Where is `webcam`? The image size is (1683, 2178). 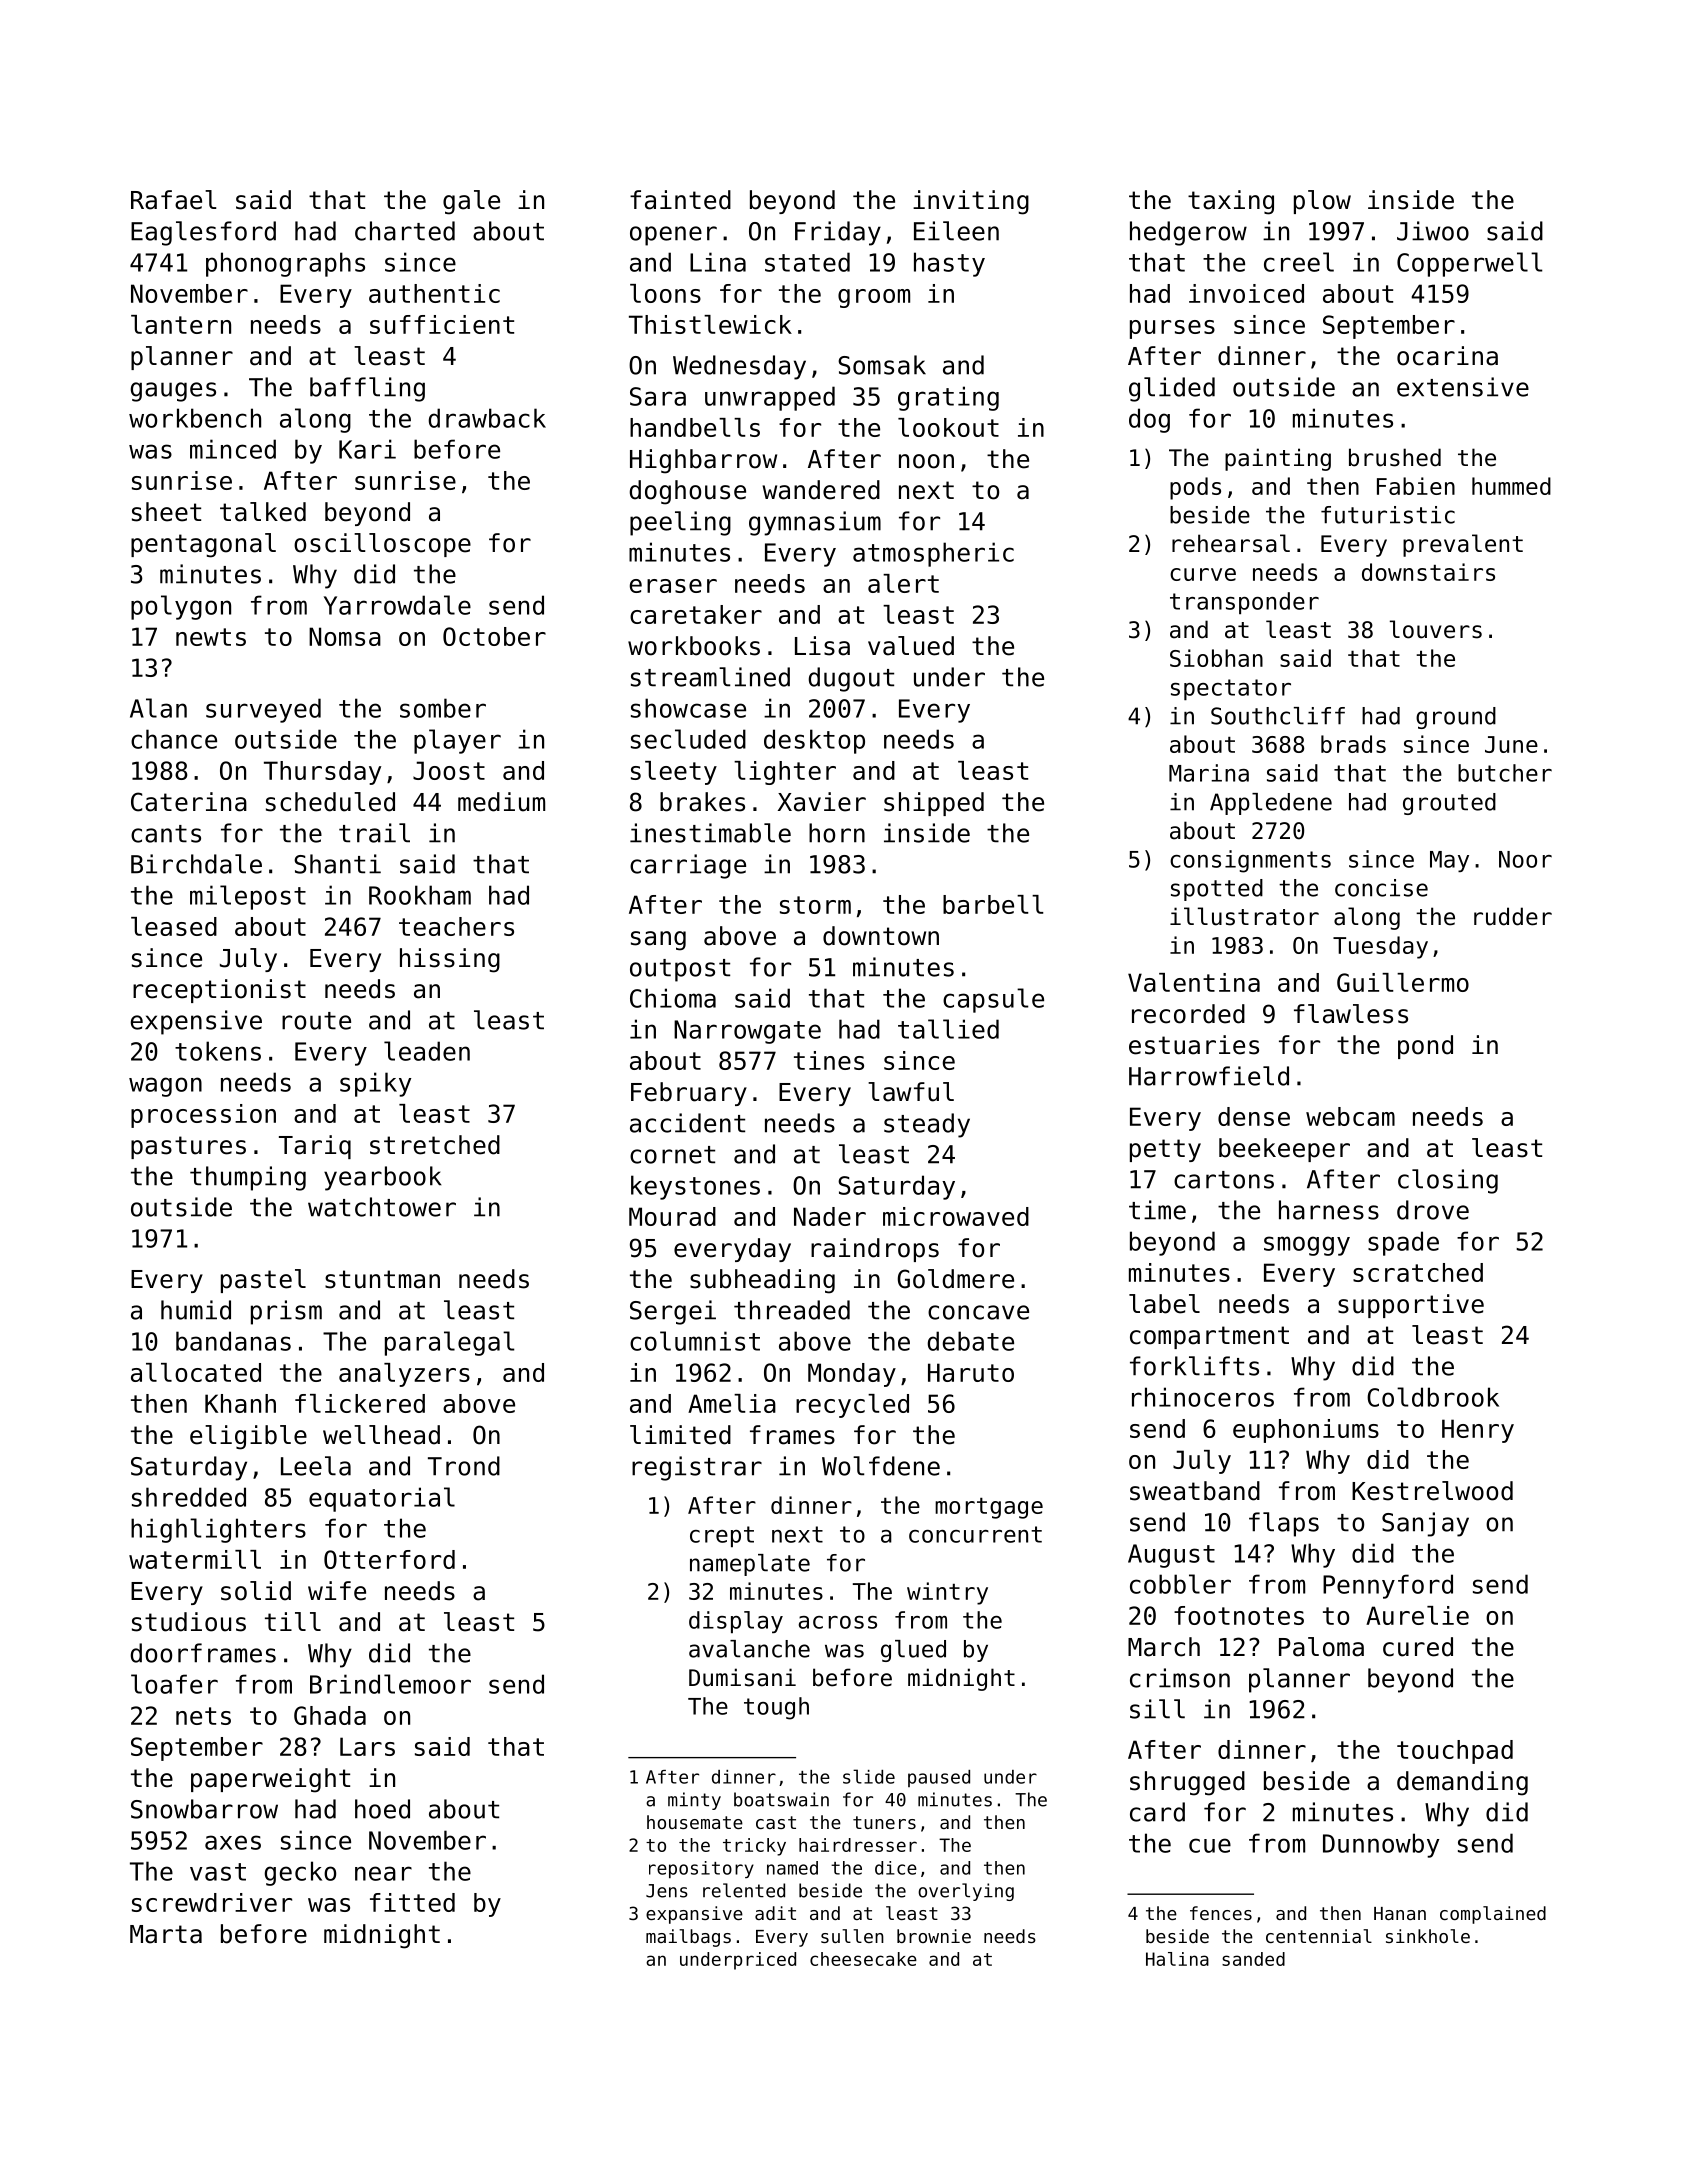 webcam is located at coordinates (1350, 1116).
